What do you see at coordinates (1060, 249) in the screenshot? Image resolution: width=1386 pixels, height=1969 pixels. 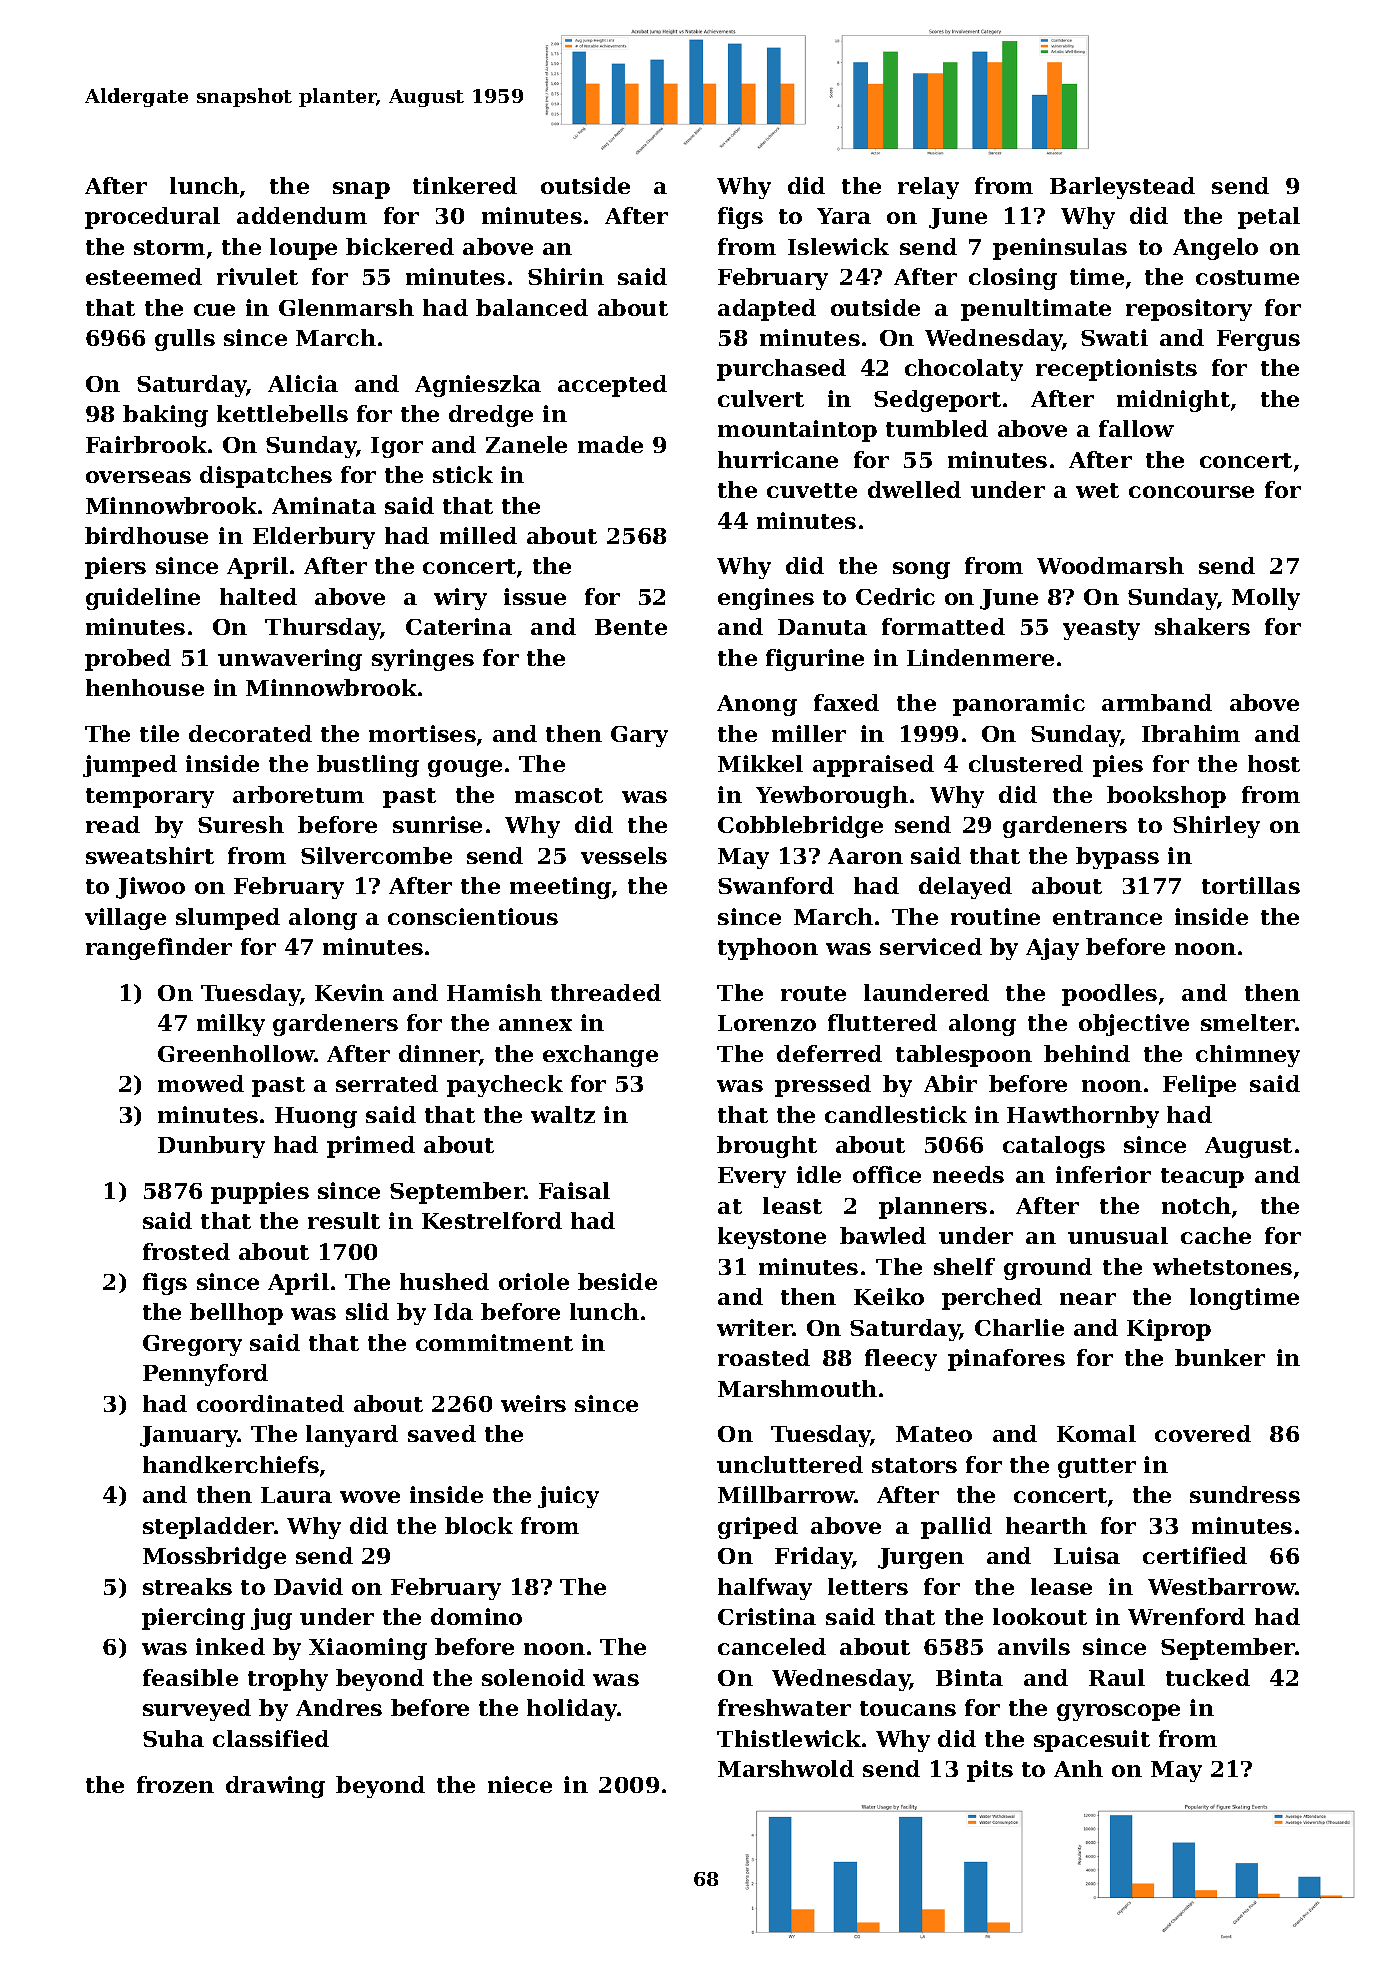 I see `peninsulas` at bounding box center [1060, 249].
